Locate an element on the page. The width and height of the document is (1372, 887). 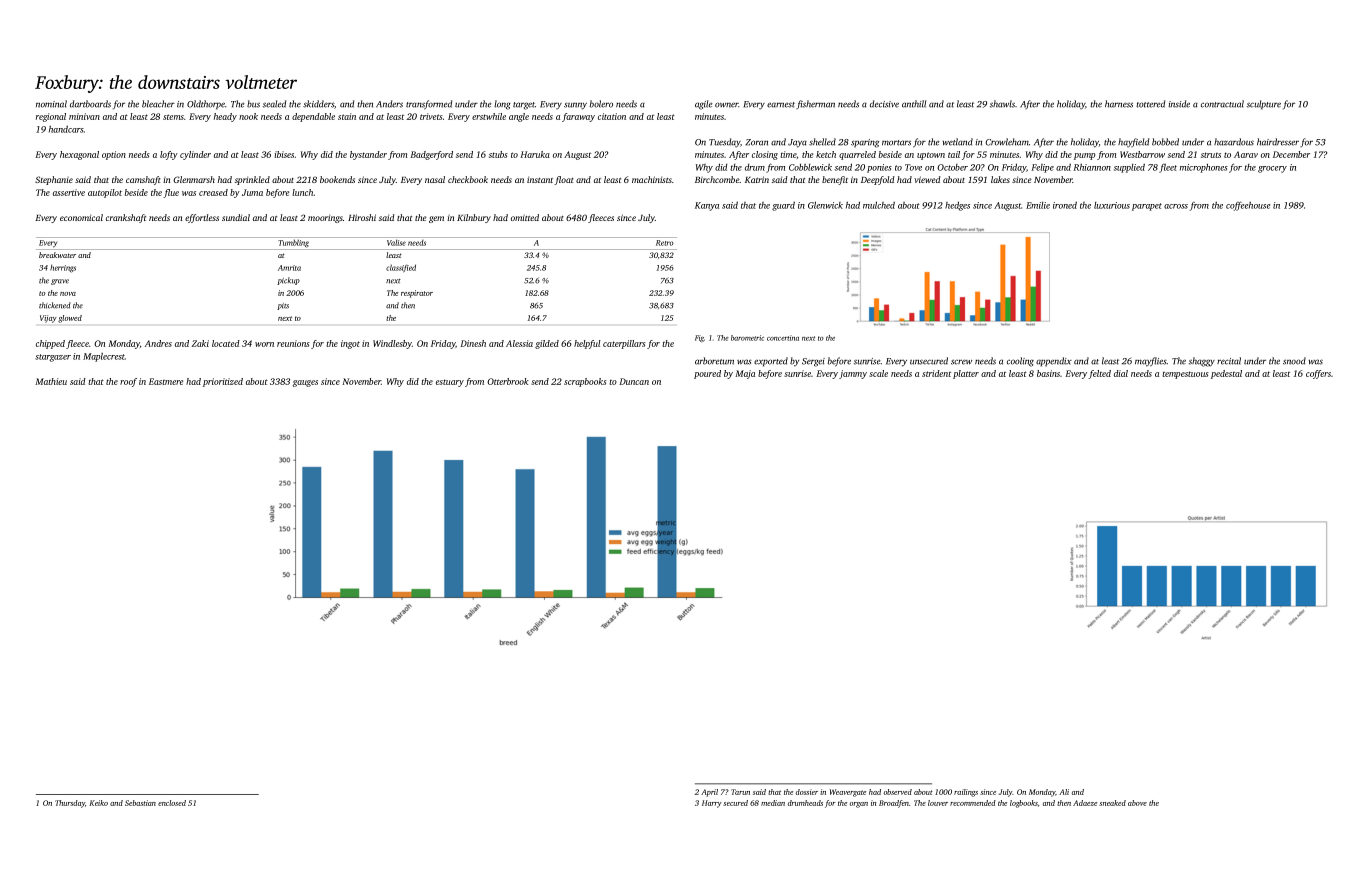
Sebastian is located at coordinates (140, 803).
